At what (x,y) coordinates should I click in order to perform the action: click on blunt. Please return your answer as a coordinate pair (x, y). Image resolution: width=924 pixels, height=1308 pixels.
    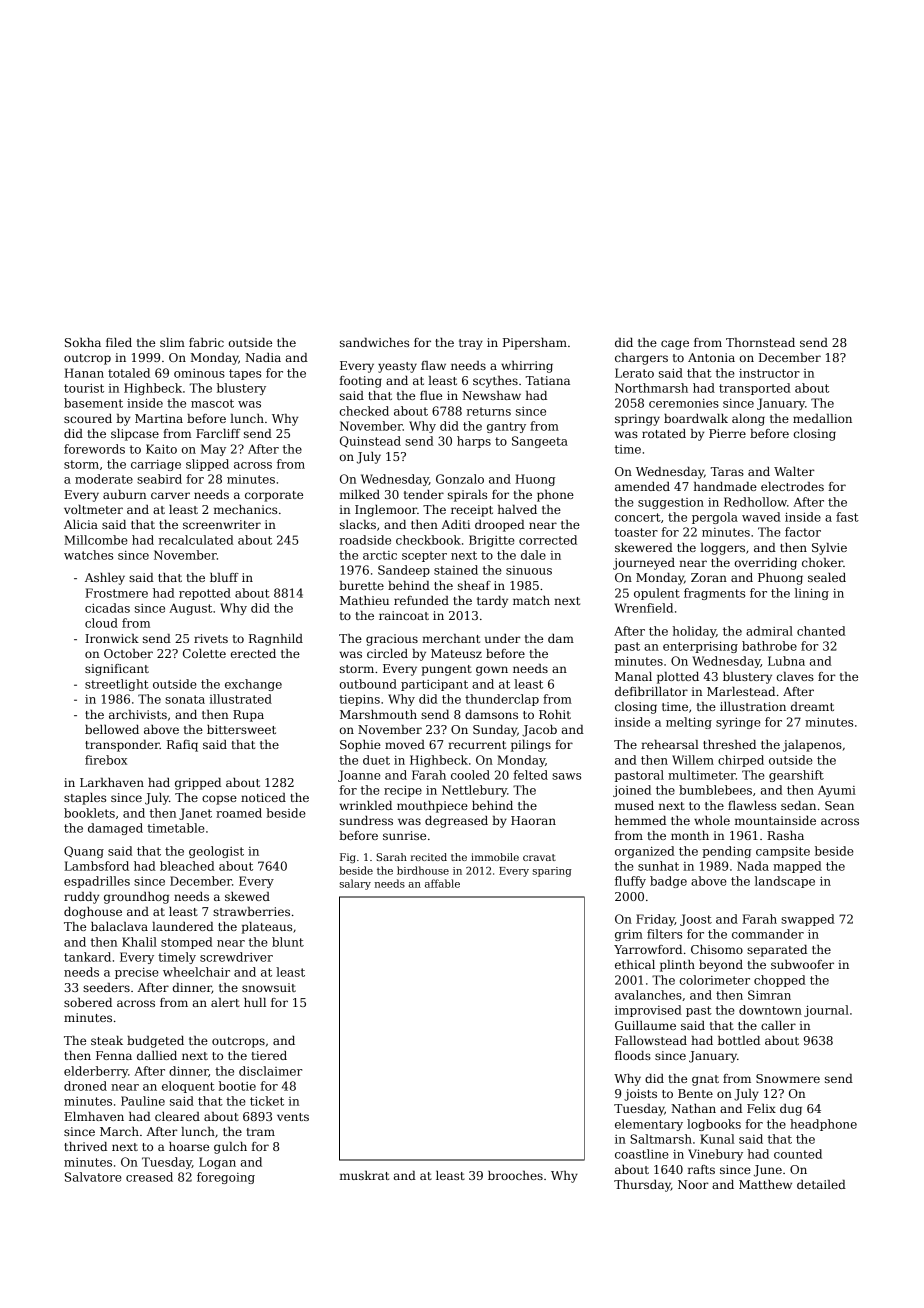
    Looking at the image, I should click on (288, 942).
